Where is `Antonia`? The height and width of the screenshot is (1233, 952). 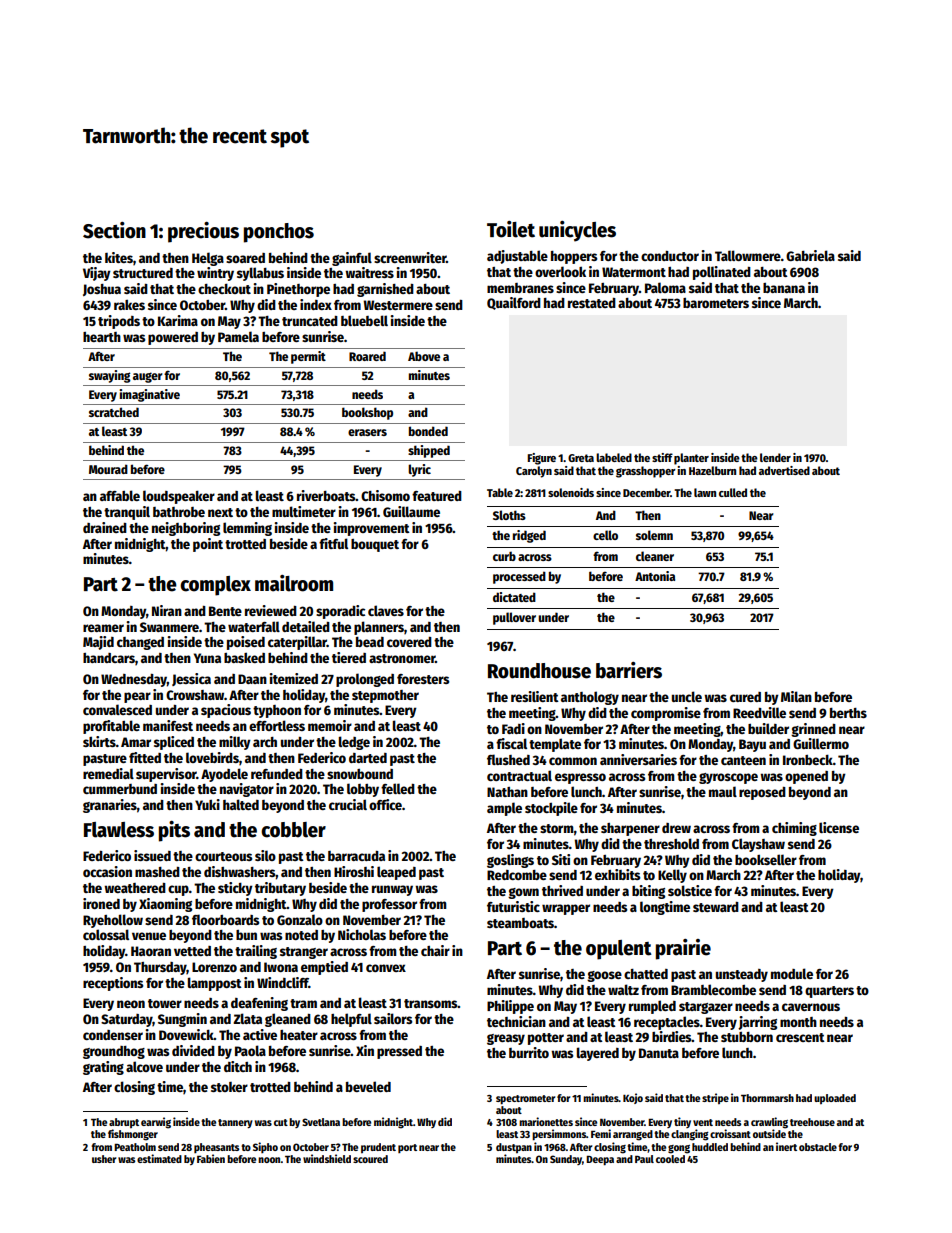 Antonia is located at coordinates (655, 576).
